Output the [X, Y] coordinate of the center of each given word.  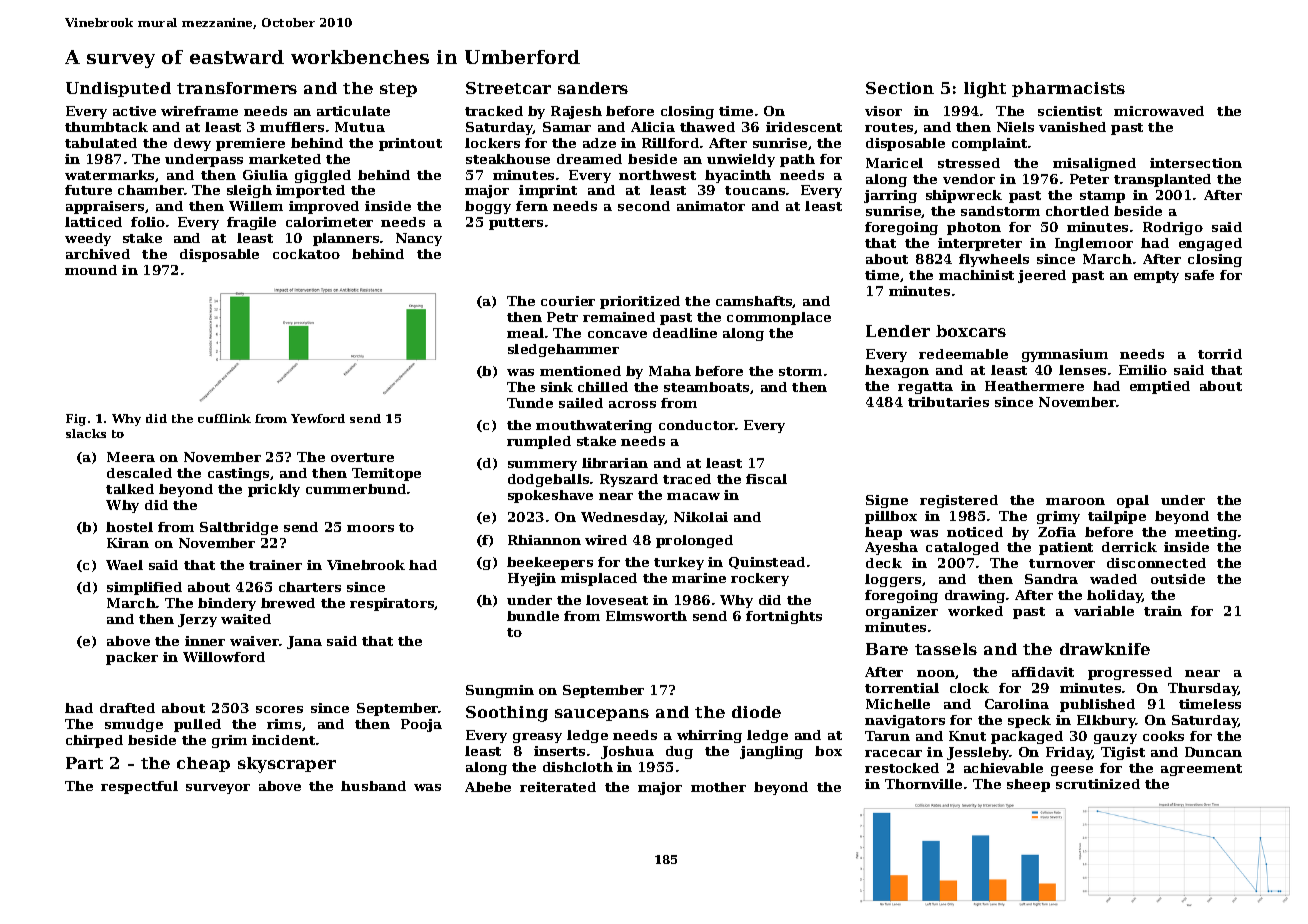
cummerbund [356, 489]
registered [959, 501]
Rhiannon [544, 540]
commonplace [779, 318]
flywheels [994, 260]
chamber [151, 190]
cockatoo [306, 254]
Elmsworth [646, 616]
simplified [144, 588]
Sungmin [500, 691]
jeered [1042, 276]
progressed [1130, 673]
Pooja [421, 725]
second [644, 206]
